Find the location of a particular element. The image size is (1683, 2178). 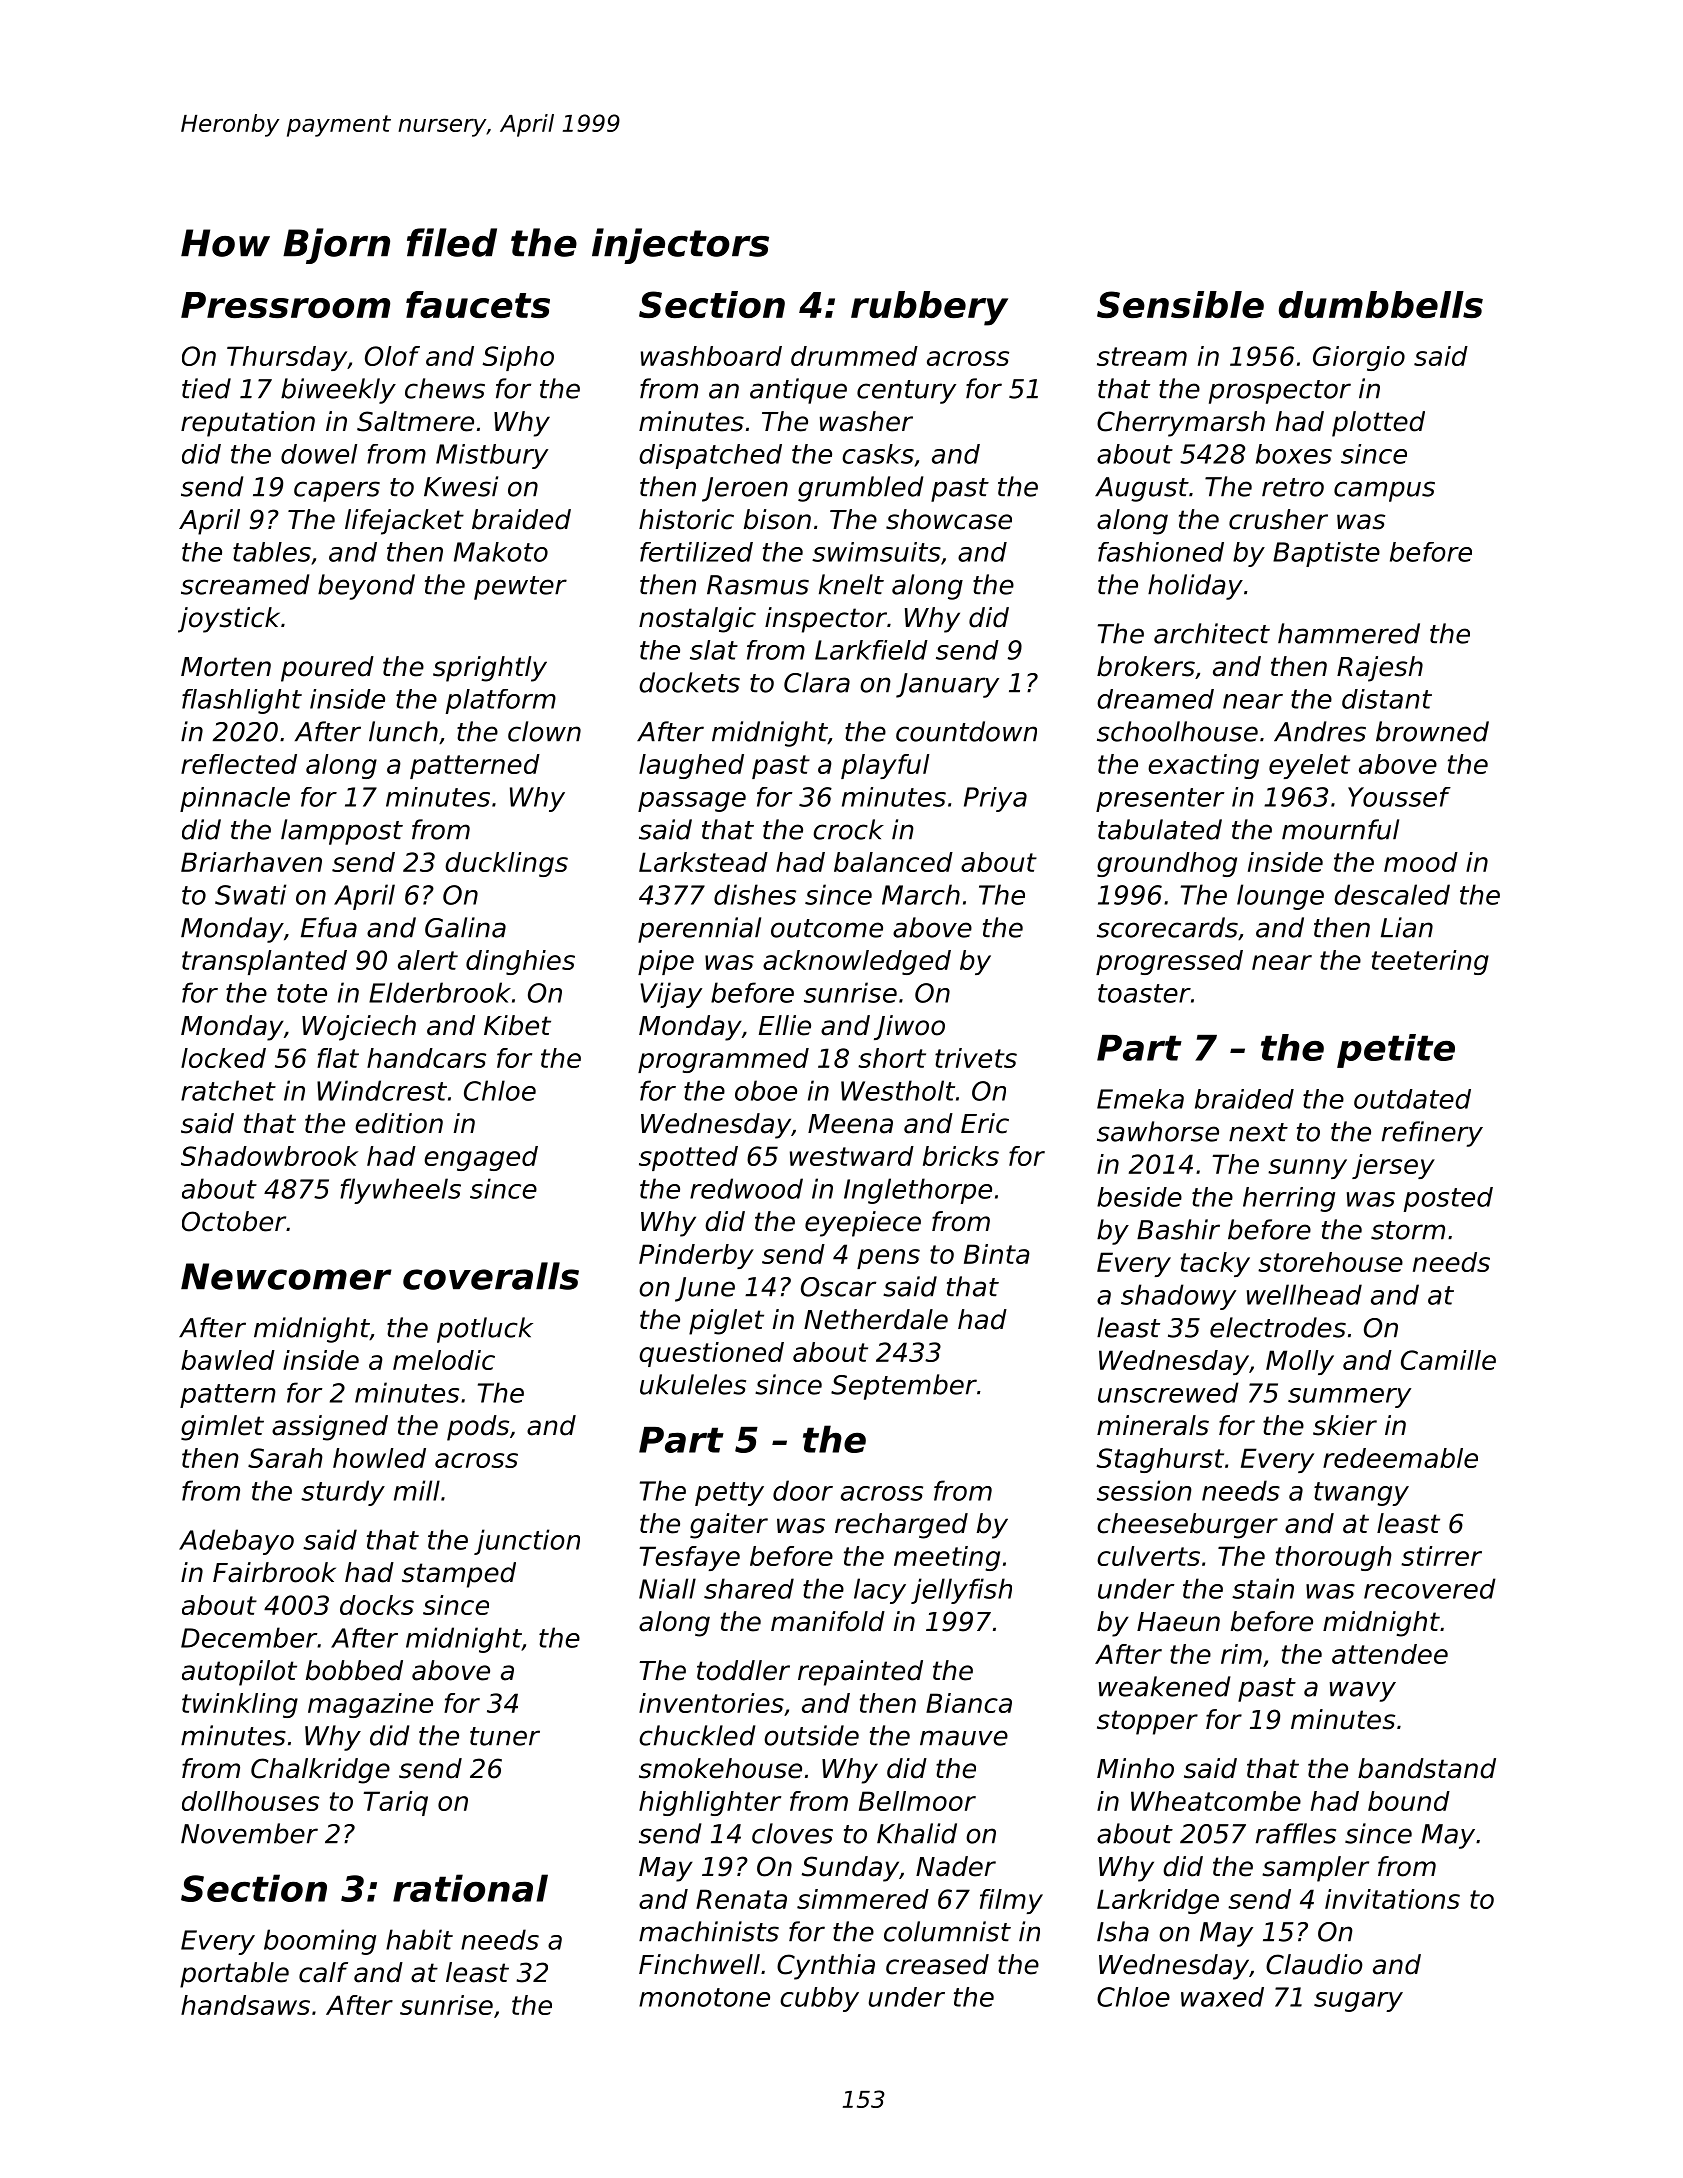

Netherdale is located at coordinates (876, 1319).
